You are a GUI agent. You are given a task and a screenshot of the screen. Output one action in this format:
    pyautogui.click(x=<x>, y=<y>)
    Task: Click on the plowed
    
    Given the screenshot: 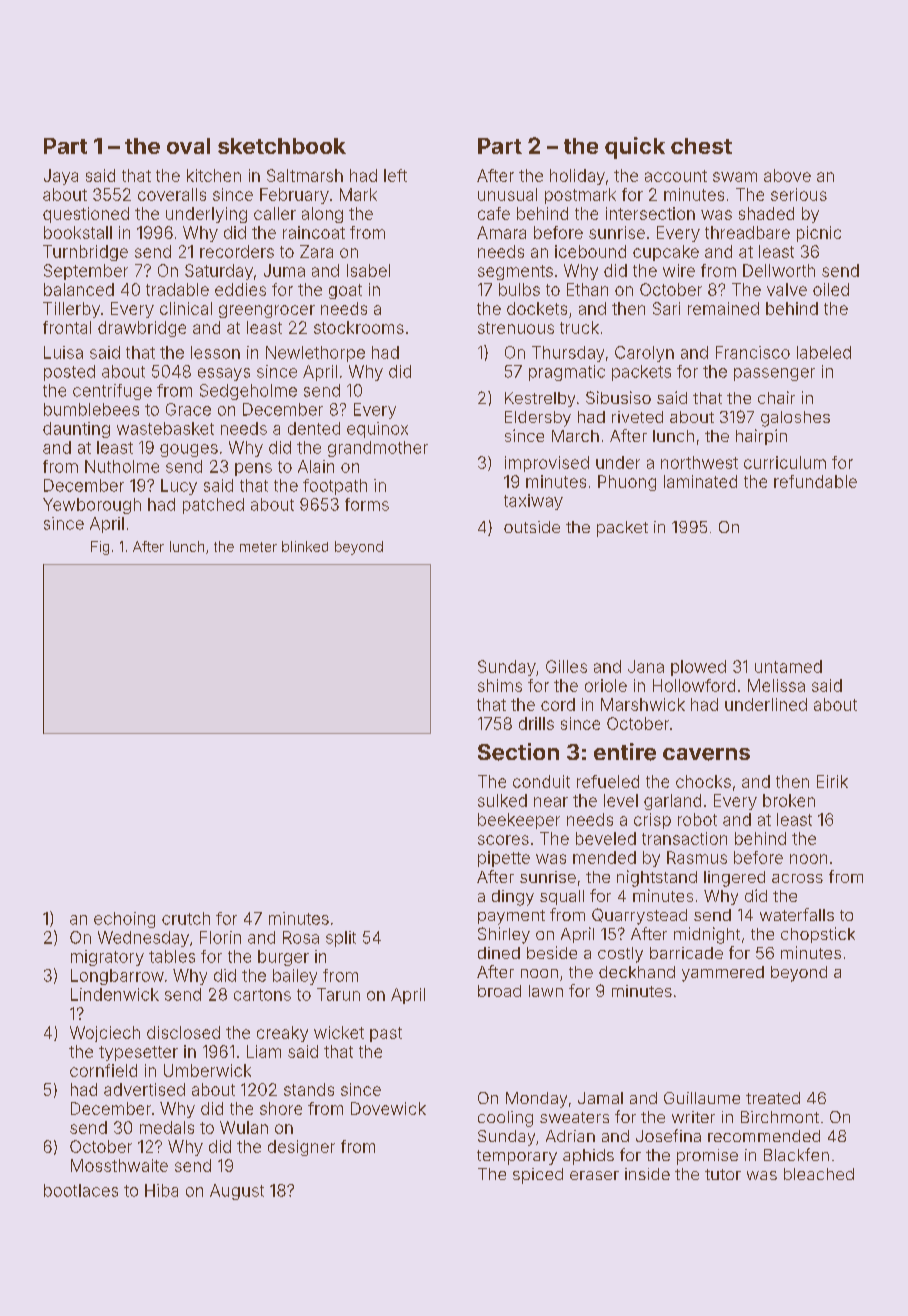 What is the action you would take?
    pyautogui.click(x=698, y=668)
